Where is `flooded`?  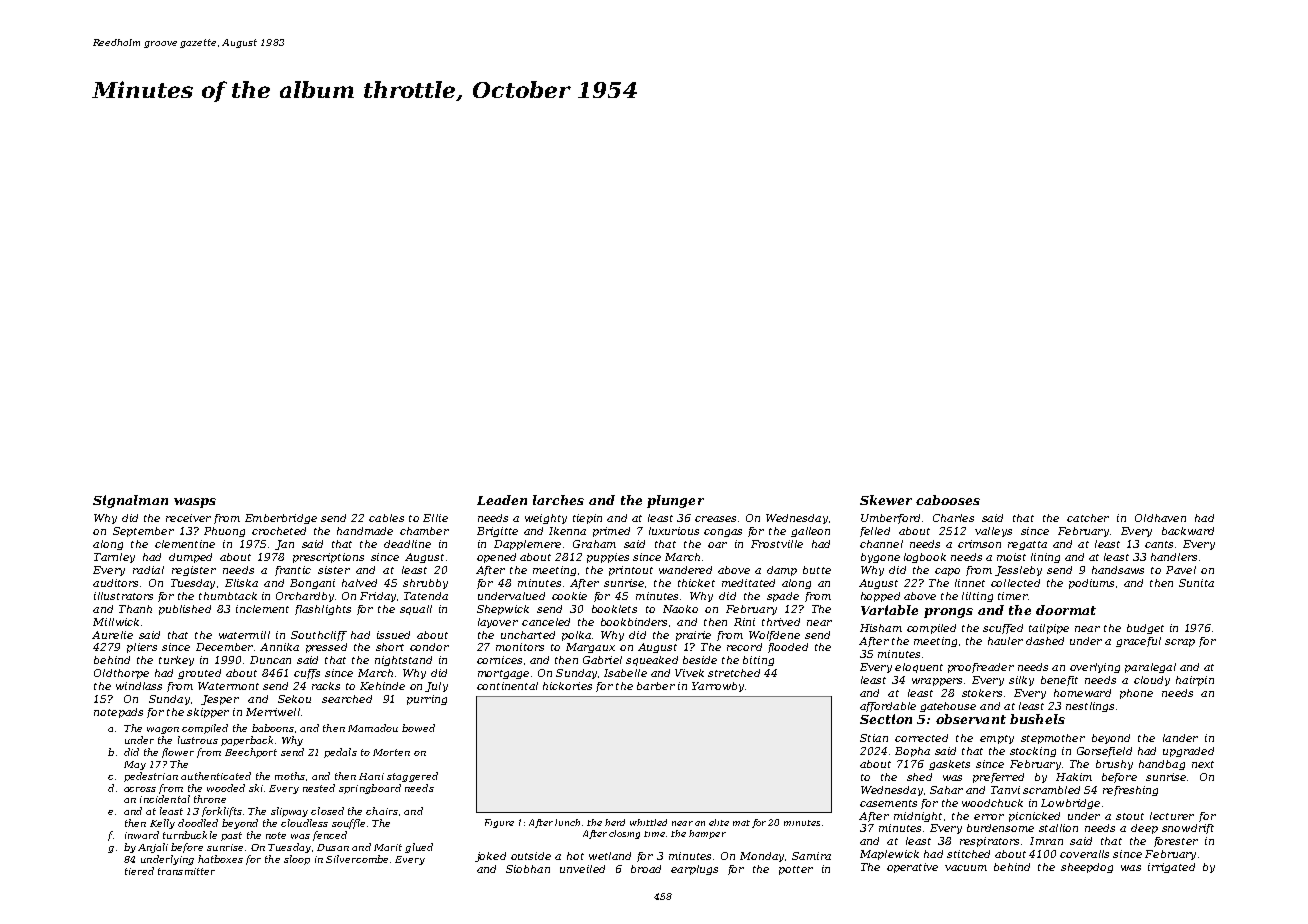
flooded is located at coordinates (788, 648).
